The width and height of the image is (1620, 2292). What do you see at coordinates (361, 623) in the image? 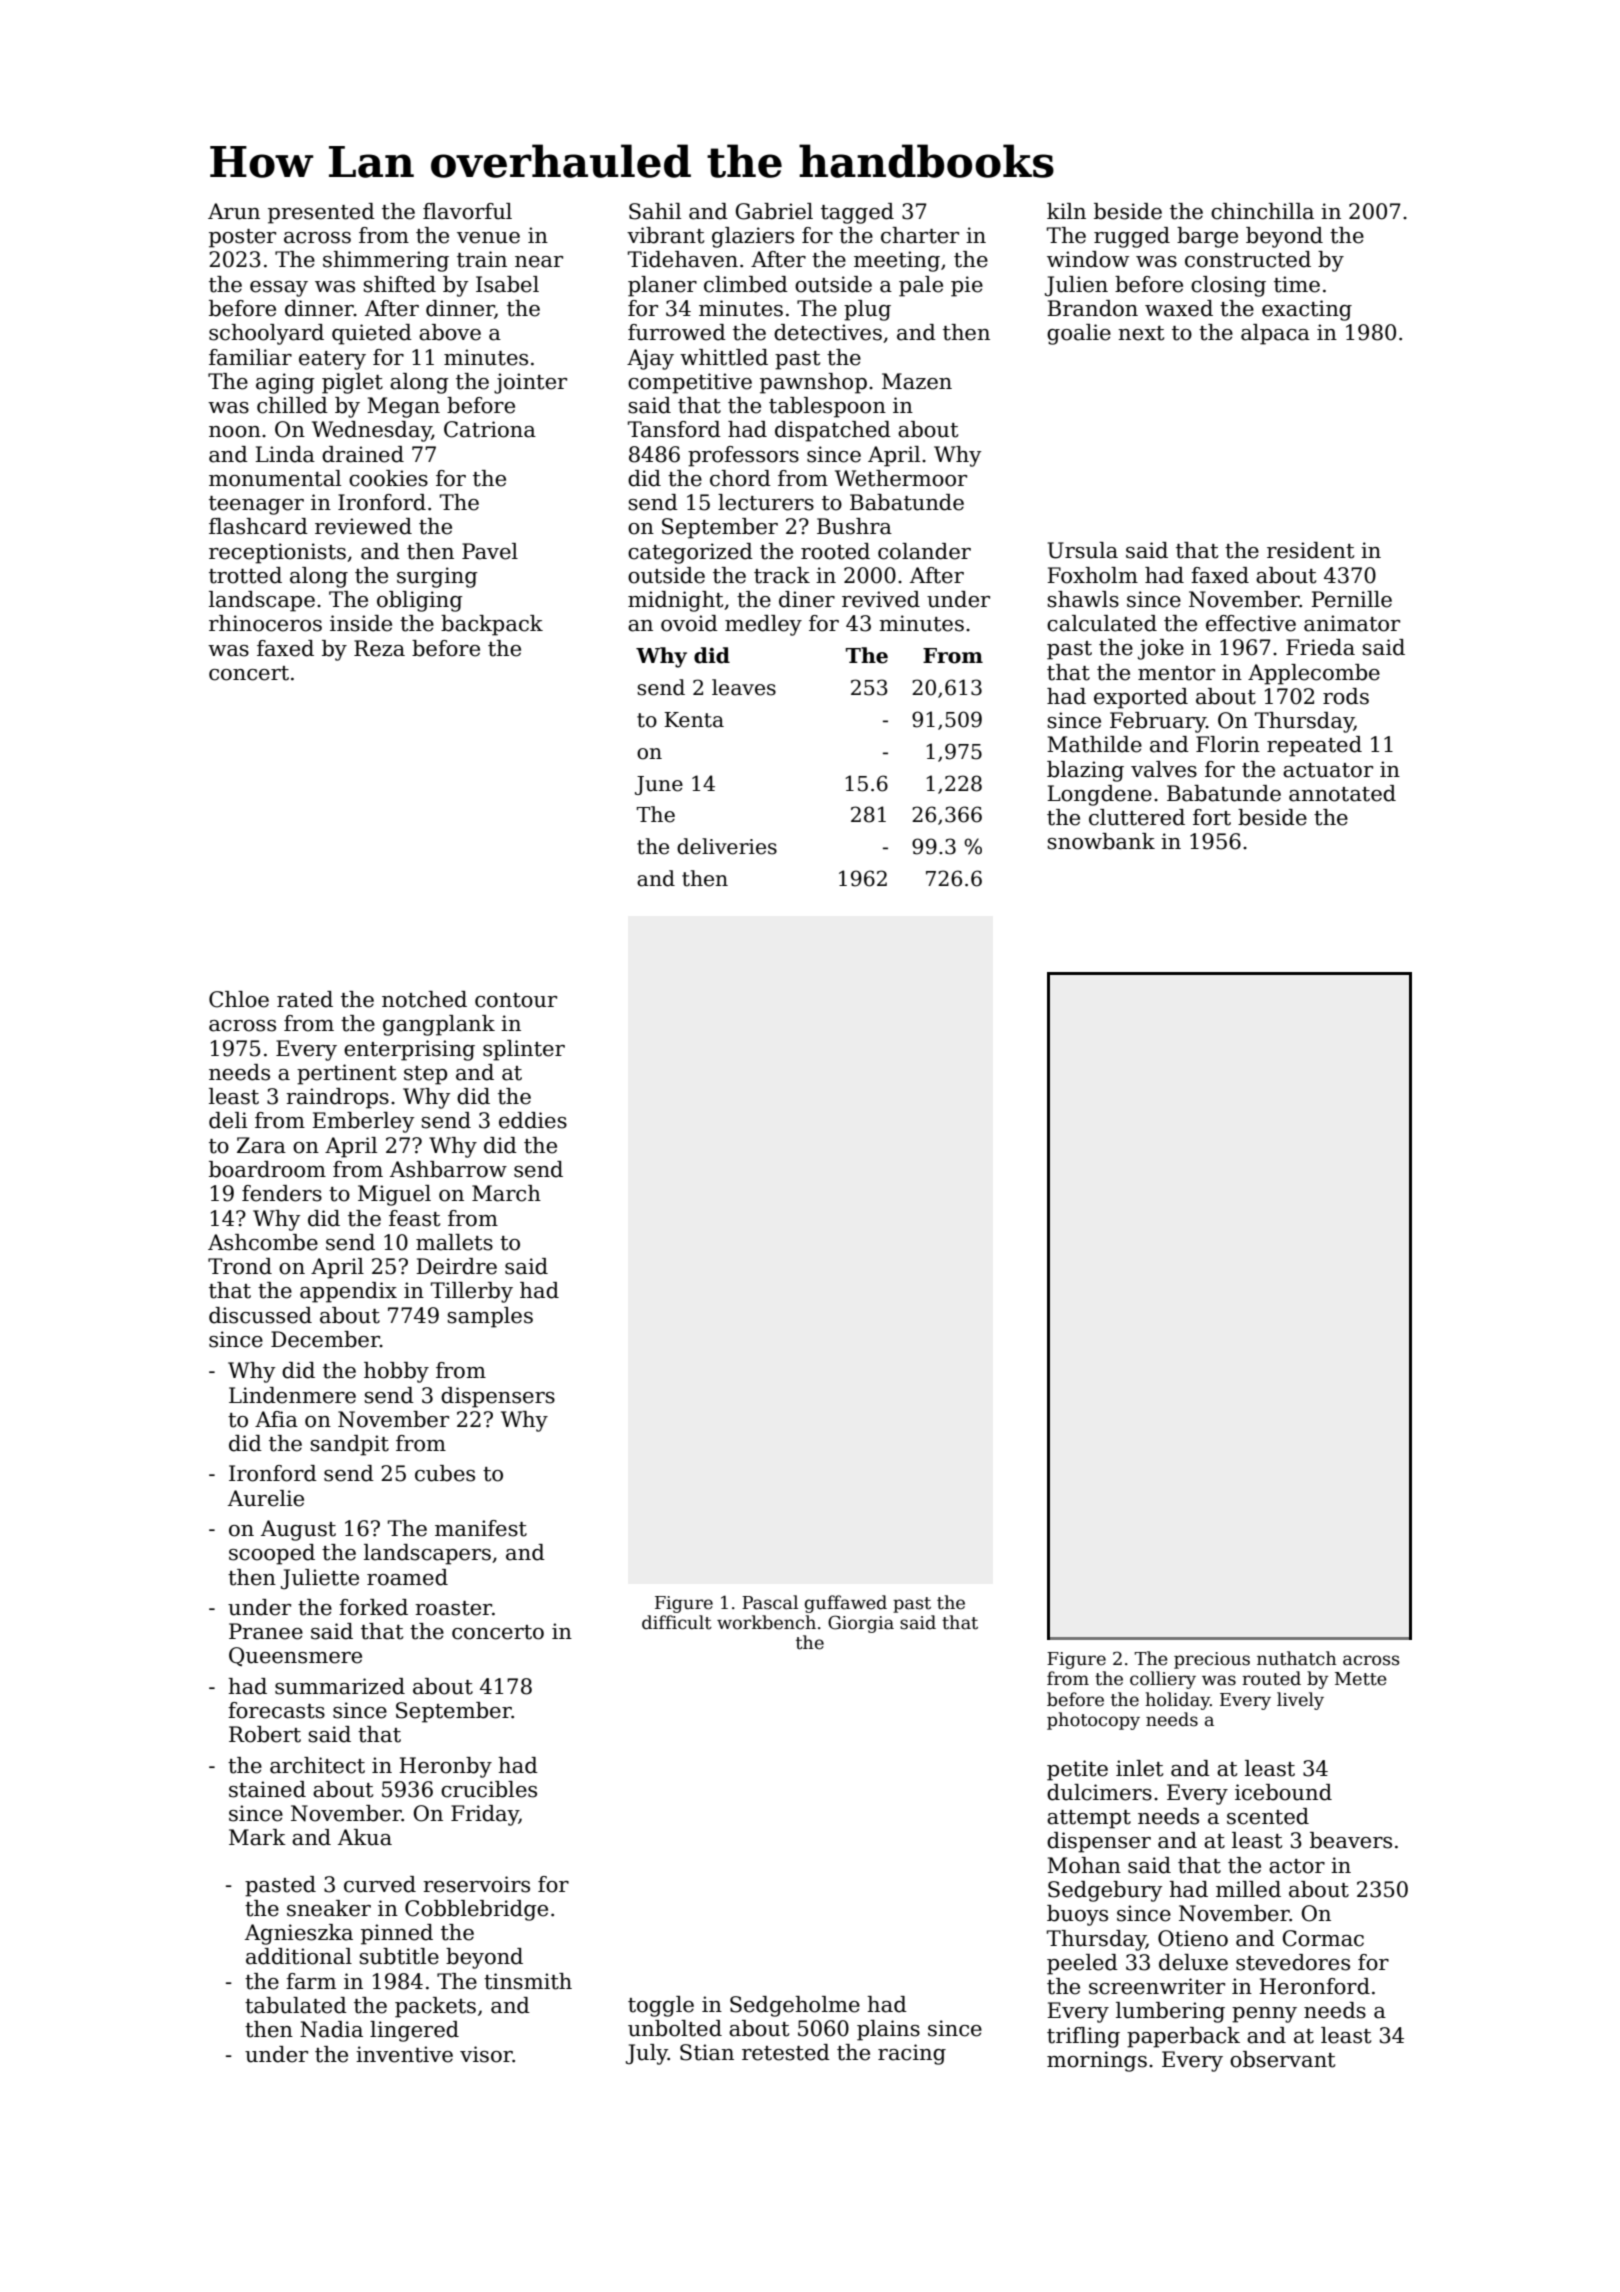
I see `inside` at bounding box center [361, 623].
